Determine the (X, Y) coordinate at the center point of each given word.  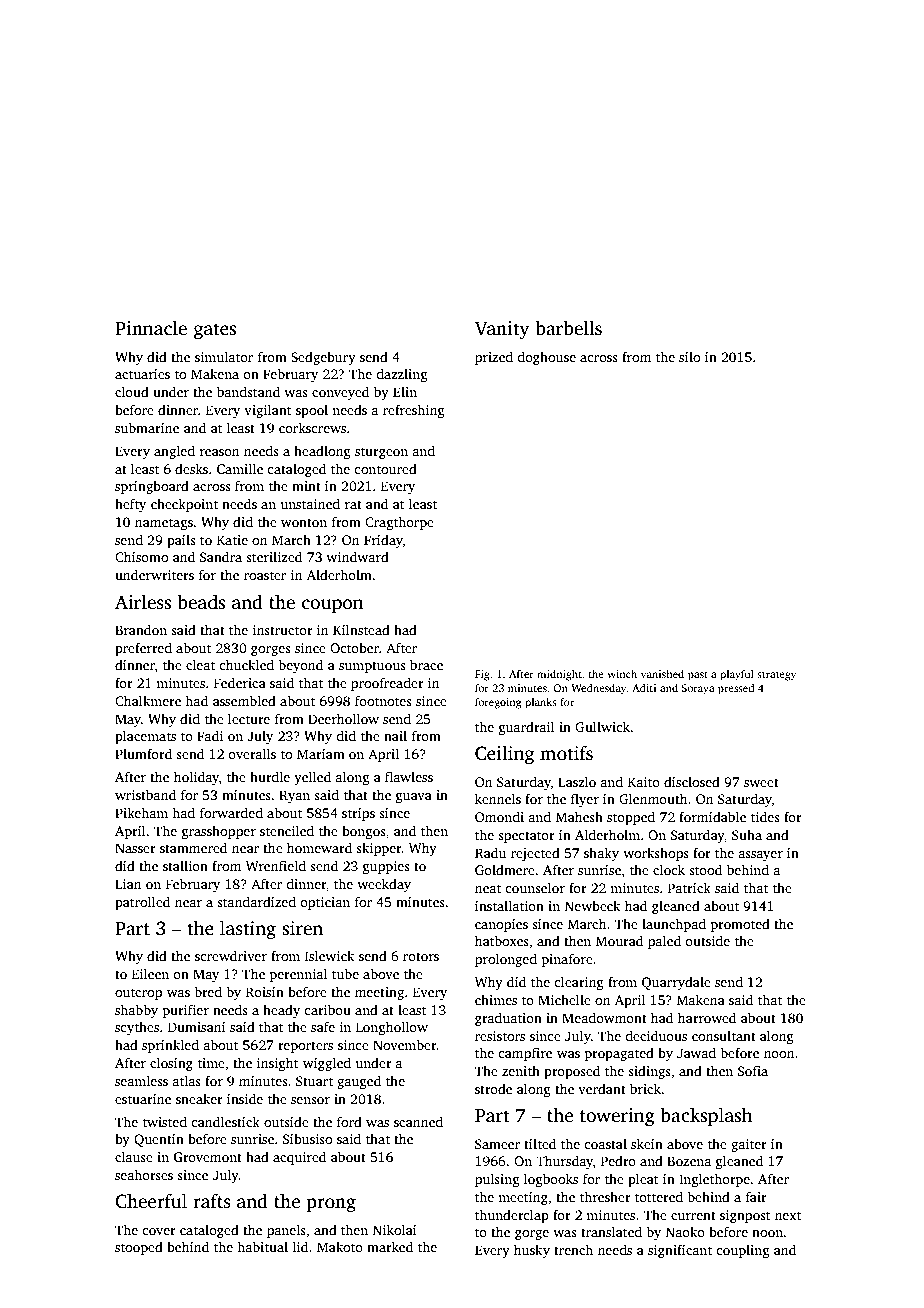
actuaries (142, 374)
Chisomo (141, 556)
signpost (745, 1216)
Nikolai (395, 1229)
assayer (760, 856)
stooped (139, 1248)
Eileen (150, 973)
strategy (776, 676)
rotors (421, 956)
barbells (568, 328)
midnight (559, 675)
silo (689, 356)
